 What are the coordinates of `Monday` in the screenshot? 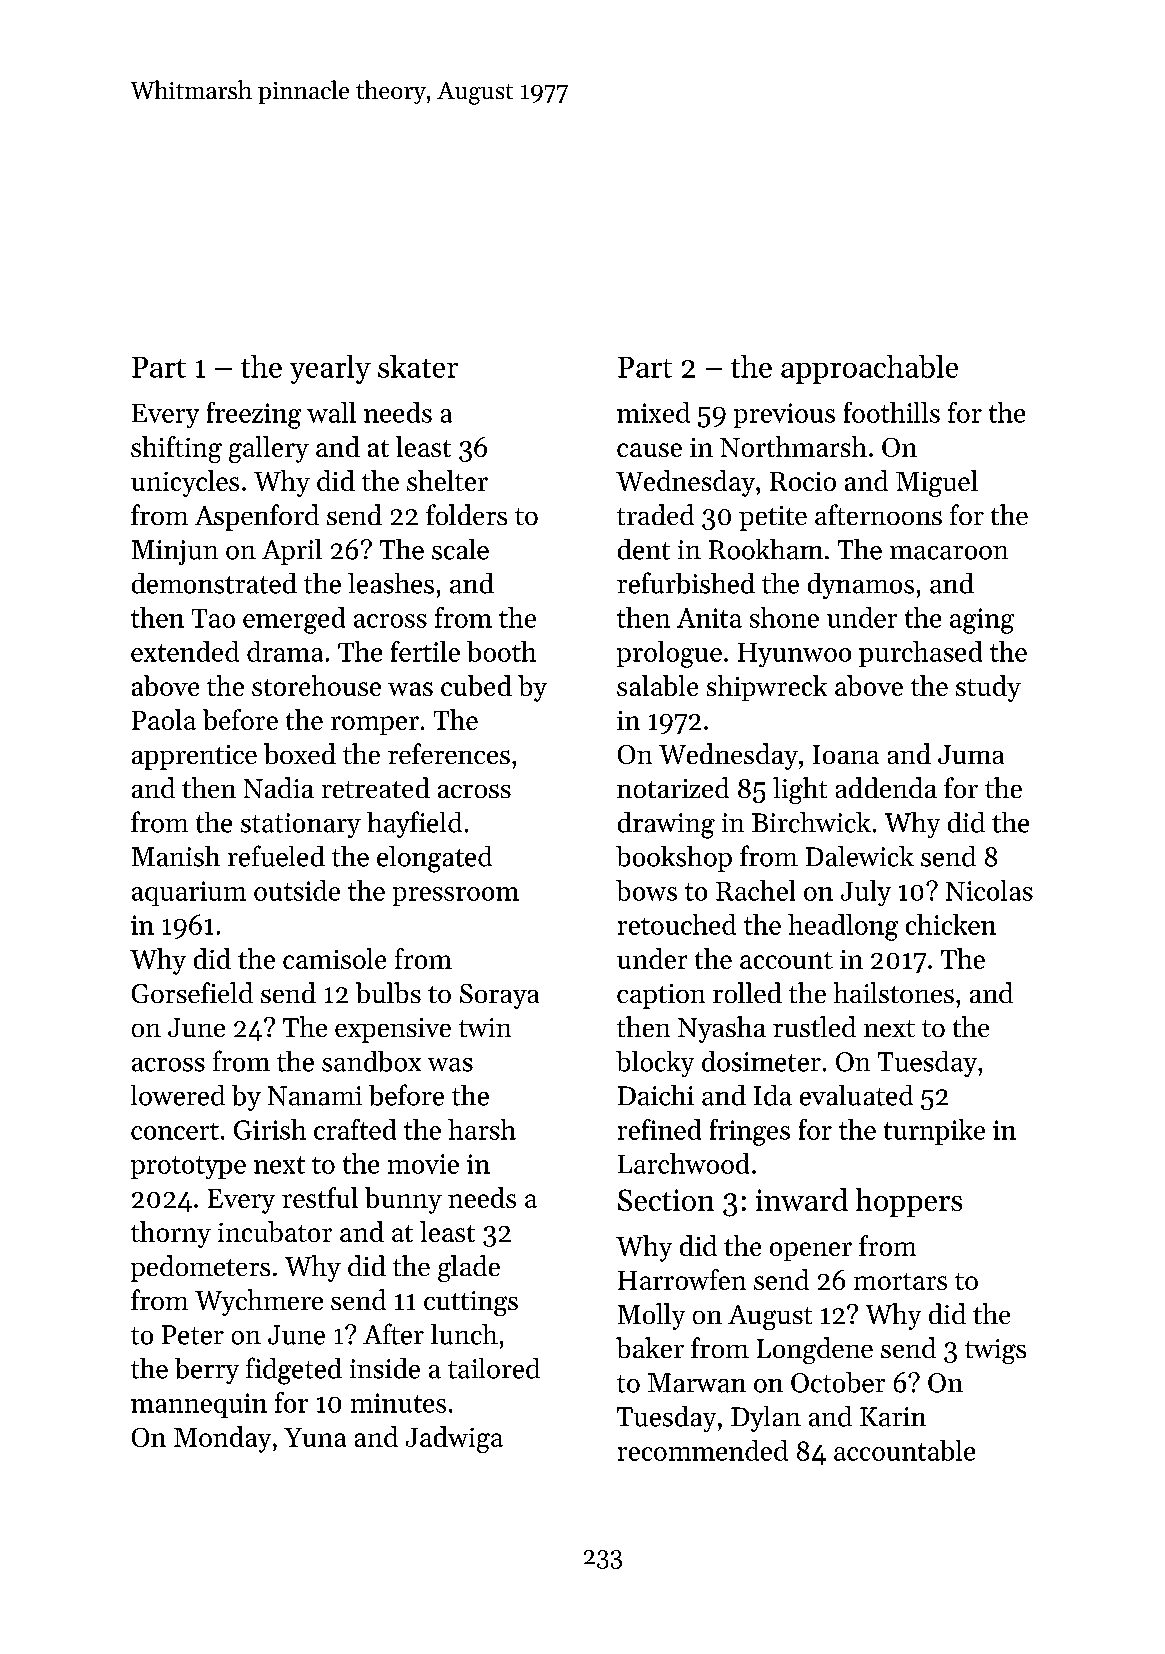 It's located at (222, 1439).
